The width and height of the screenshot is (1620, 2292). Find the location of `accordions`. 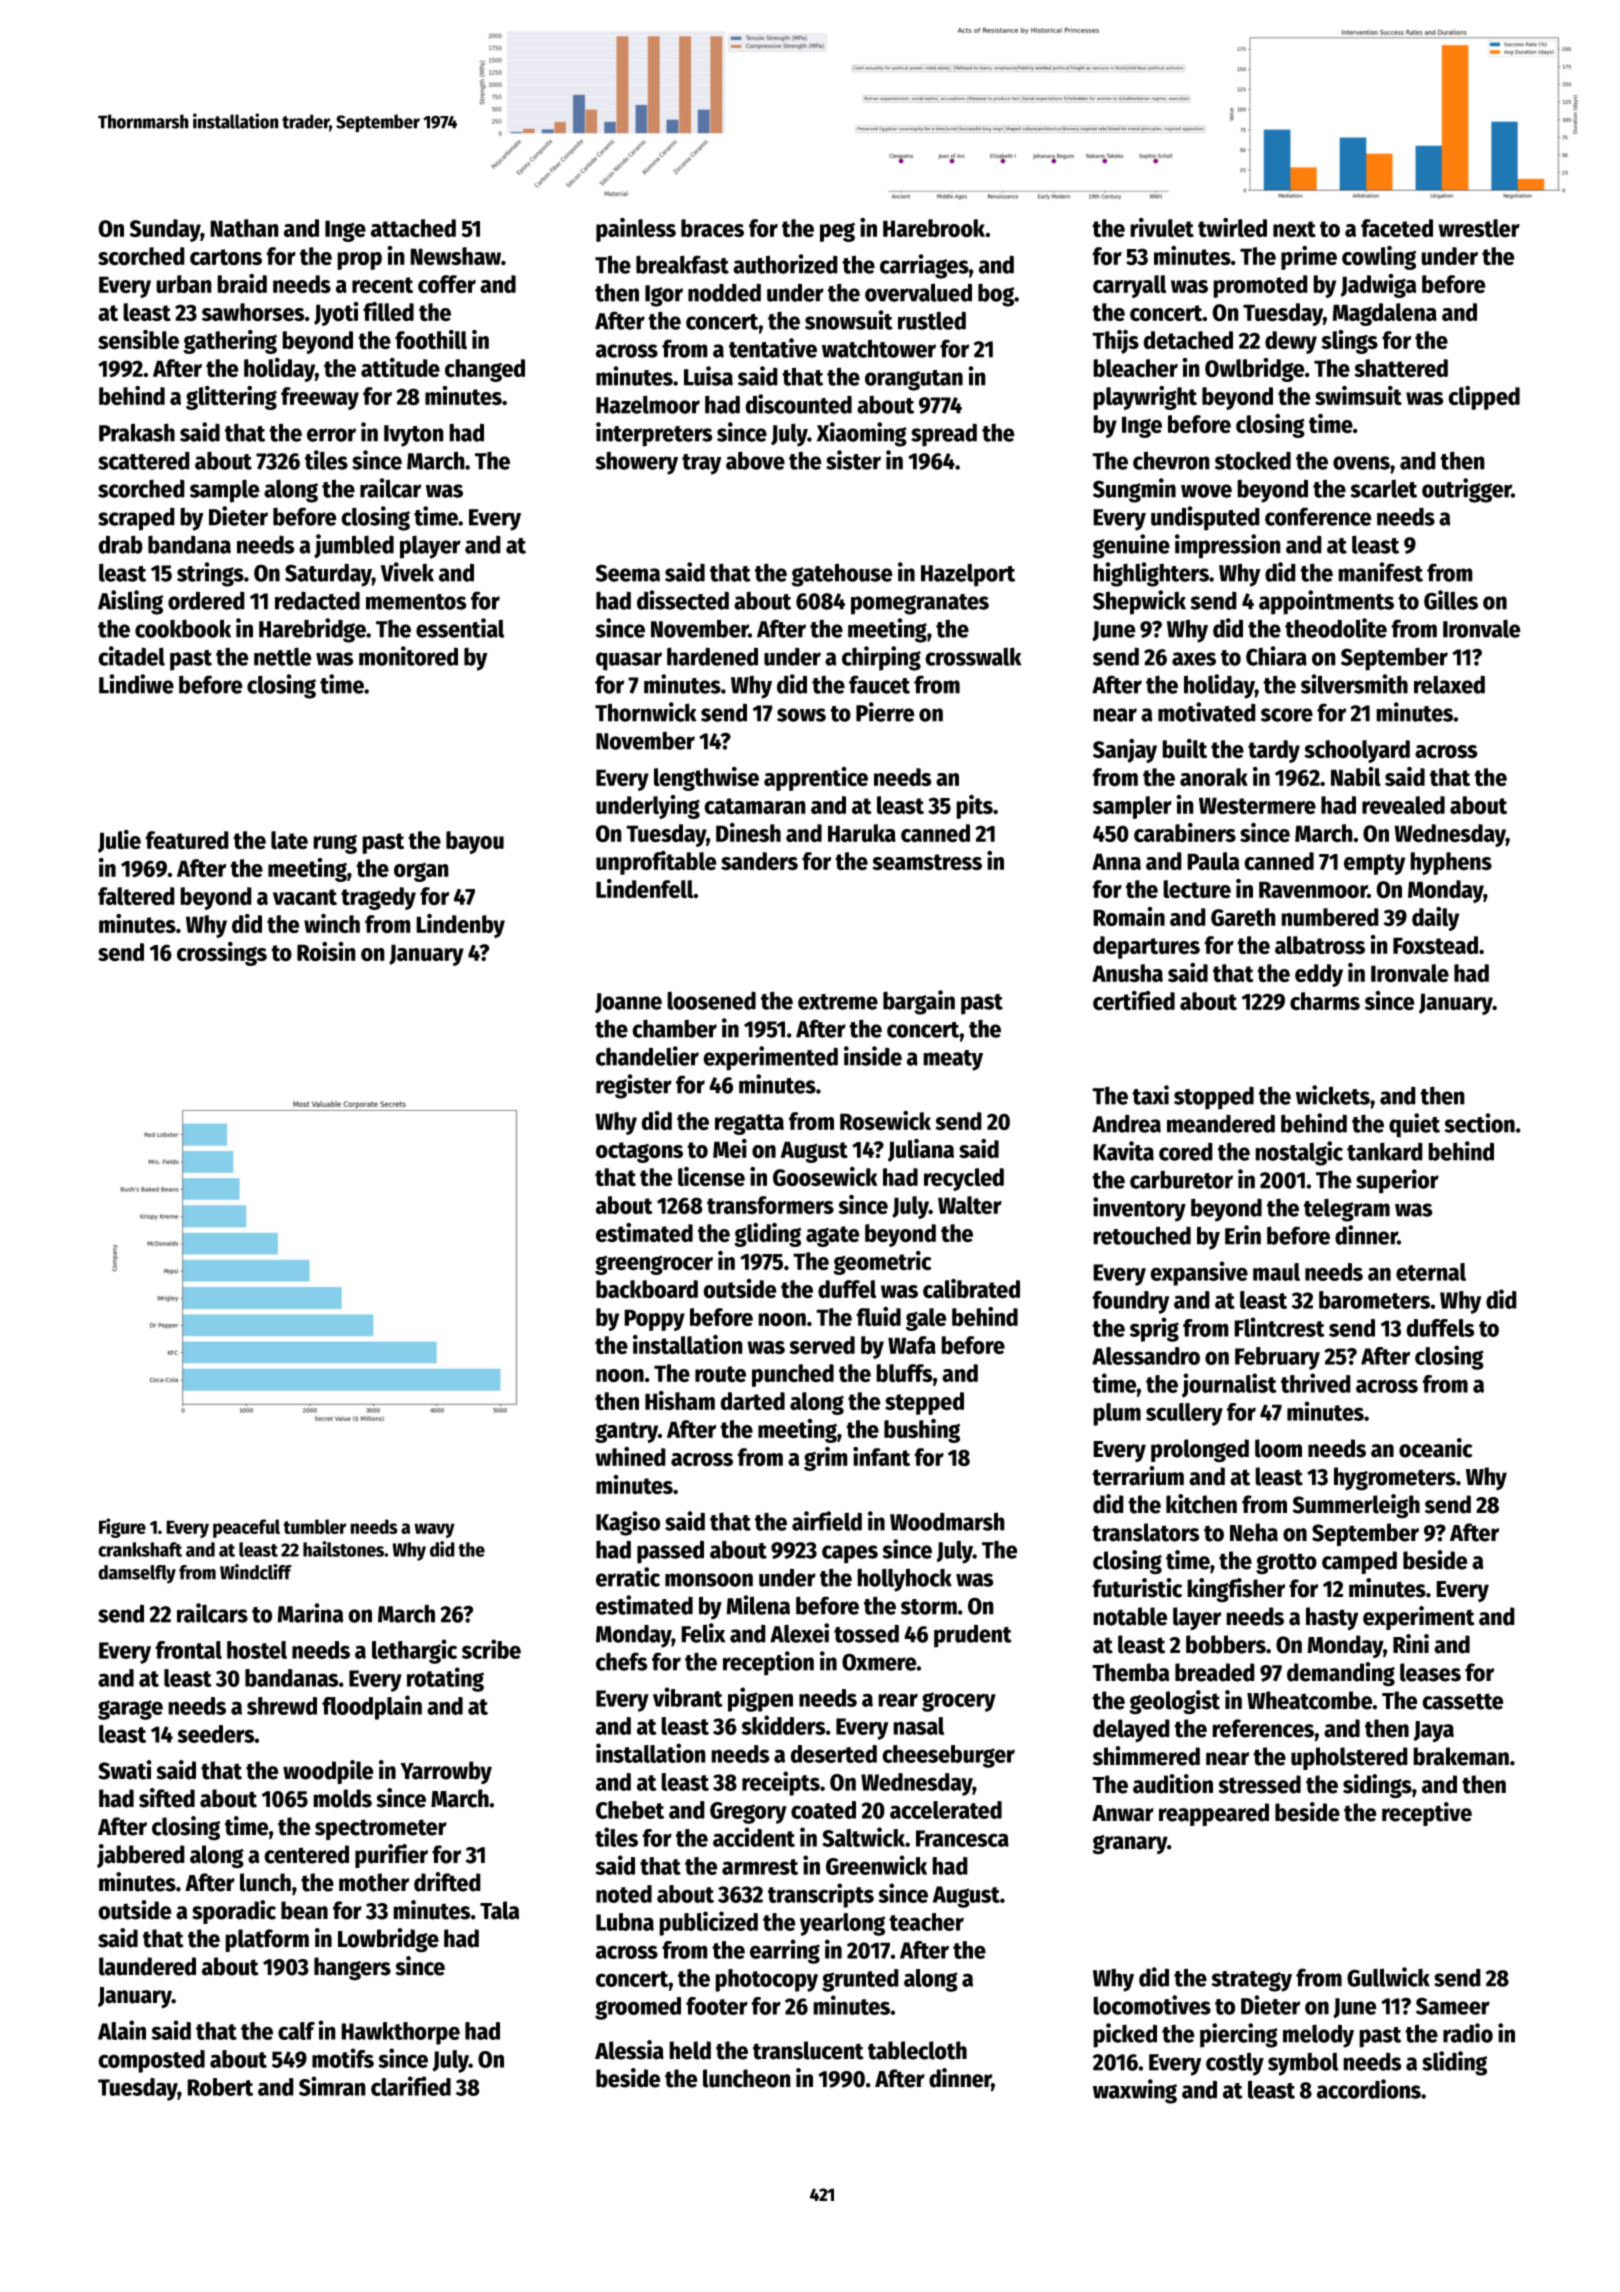

accordions is located at coordinates (1369, 2089).
